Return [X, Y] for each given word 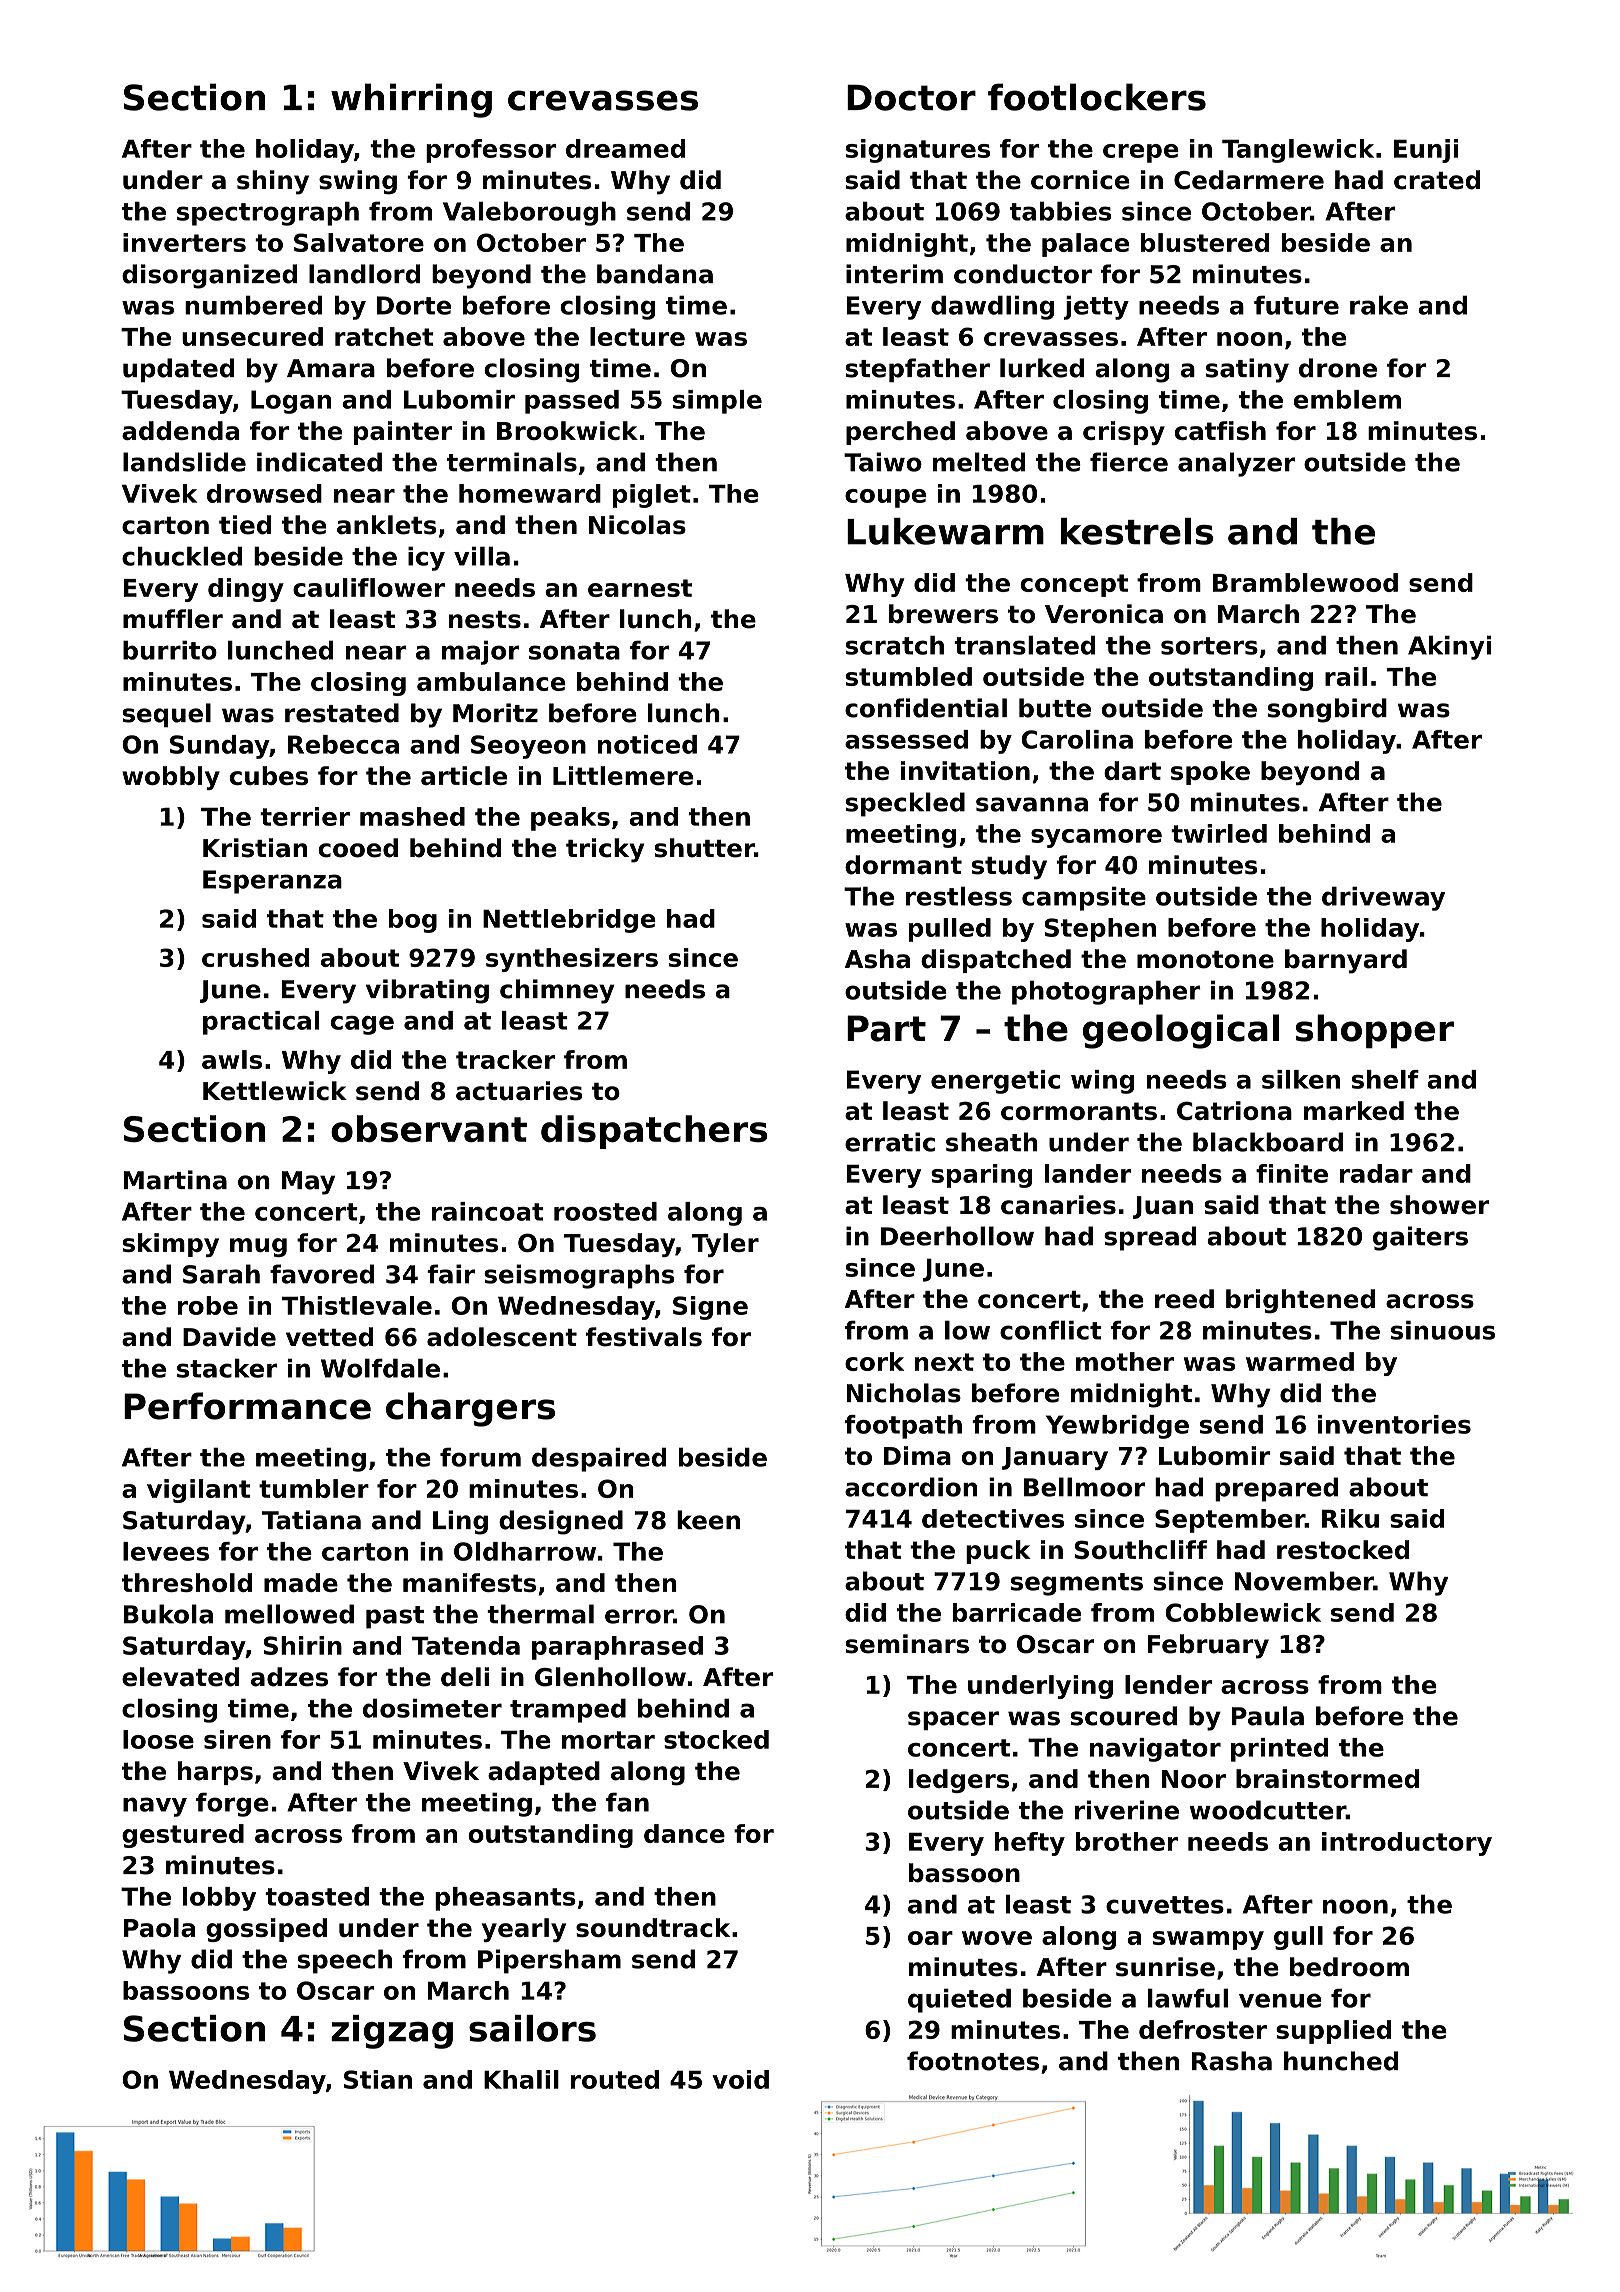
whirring [411, 100]
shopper [1375, 1031]
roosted [605, 1211]
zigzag [392, 2032]
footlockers [1097, 97]
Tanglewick [1298, 151]
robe [208, 1305]
